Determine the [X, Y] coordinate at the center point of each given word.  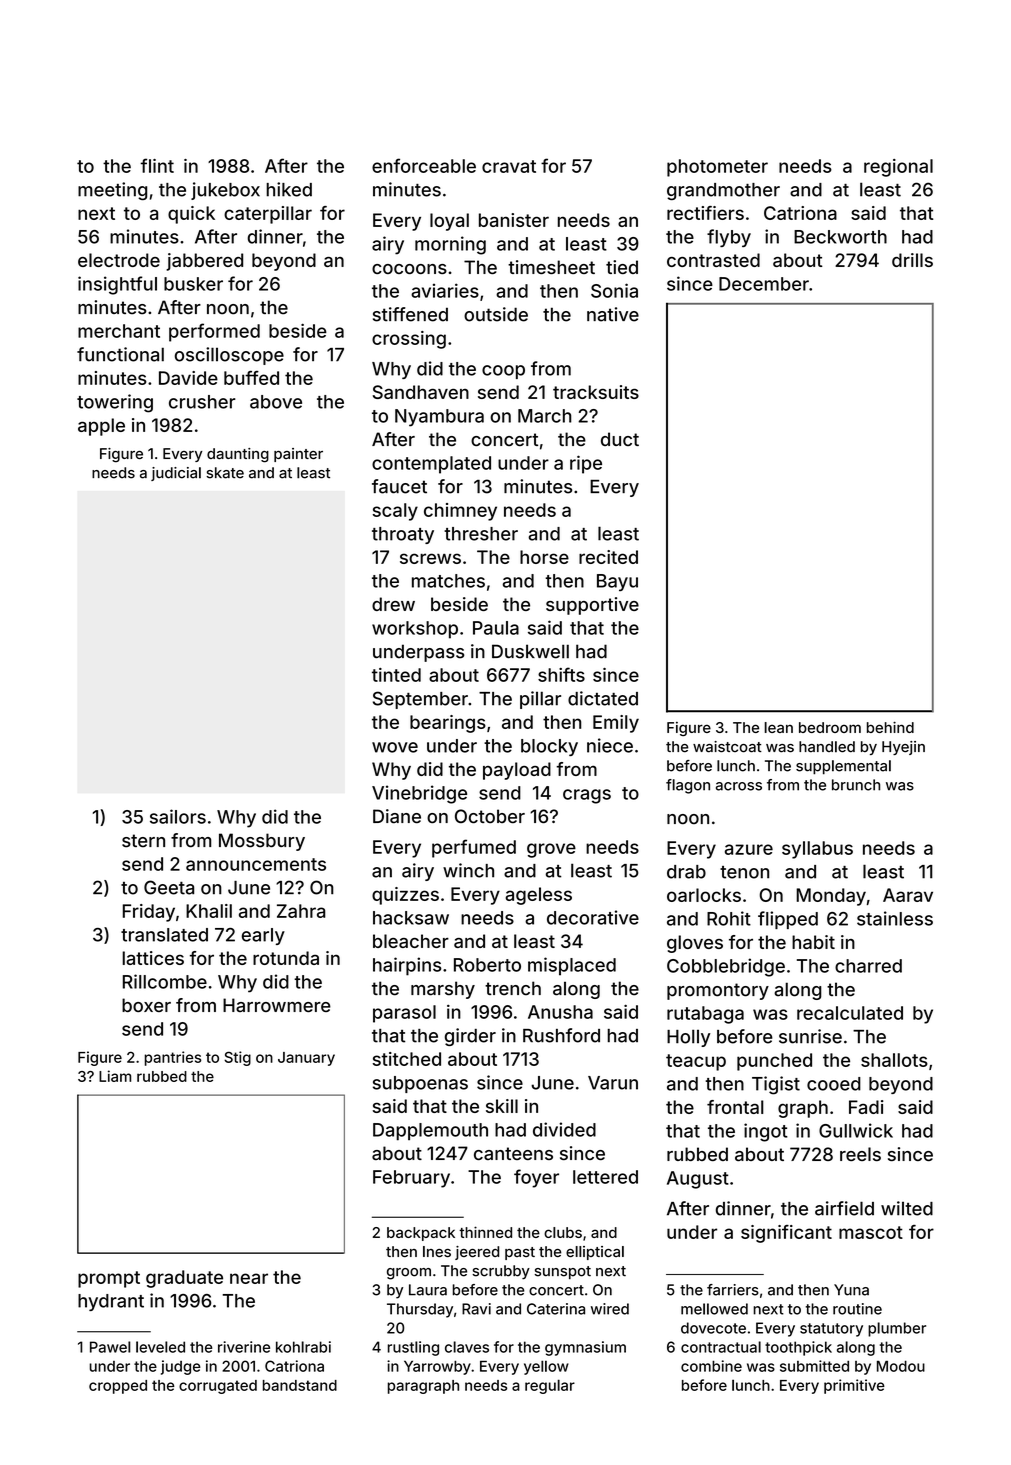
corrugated [218, 1387]
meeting [112, 191]
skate [225, 473]
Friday [149, 913]
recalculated [850, 1013]
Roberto [487, 965]
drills [912, 260]
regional [898, 168]
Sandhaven [421, 392]
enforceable [424, 165]
